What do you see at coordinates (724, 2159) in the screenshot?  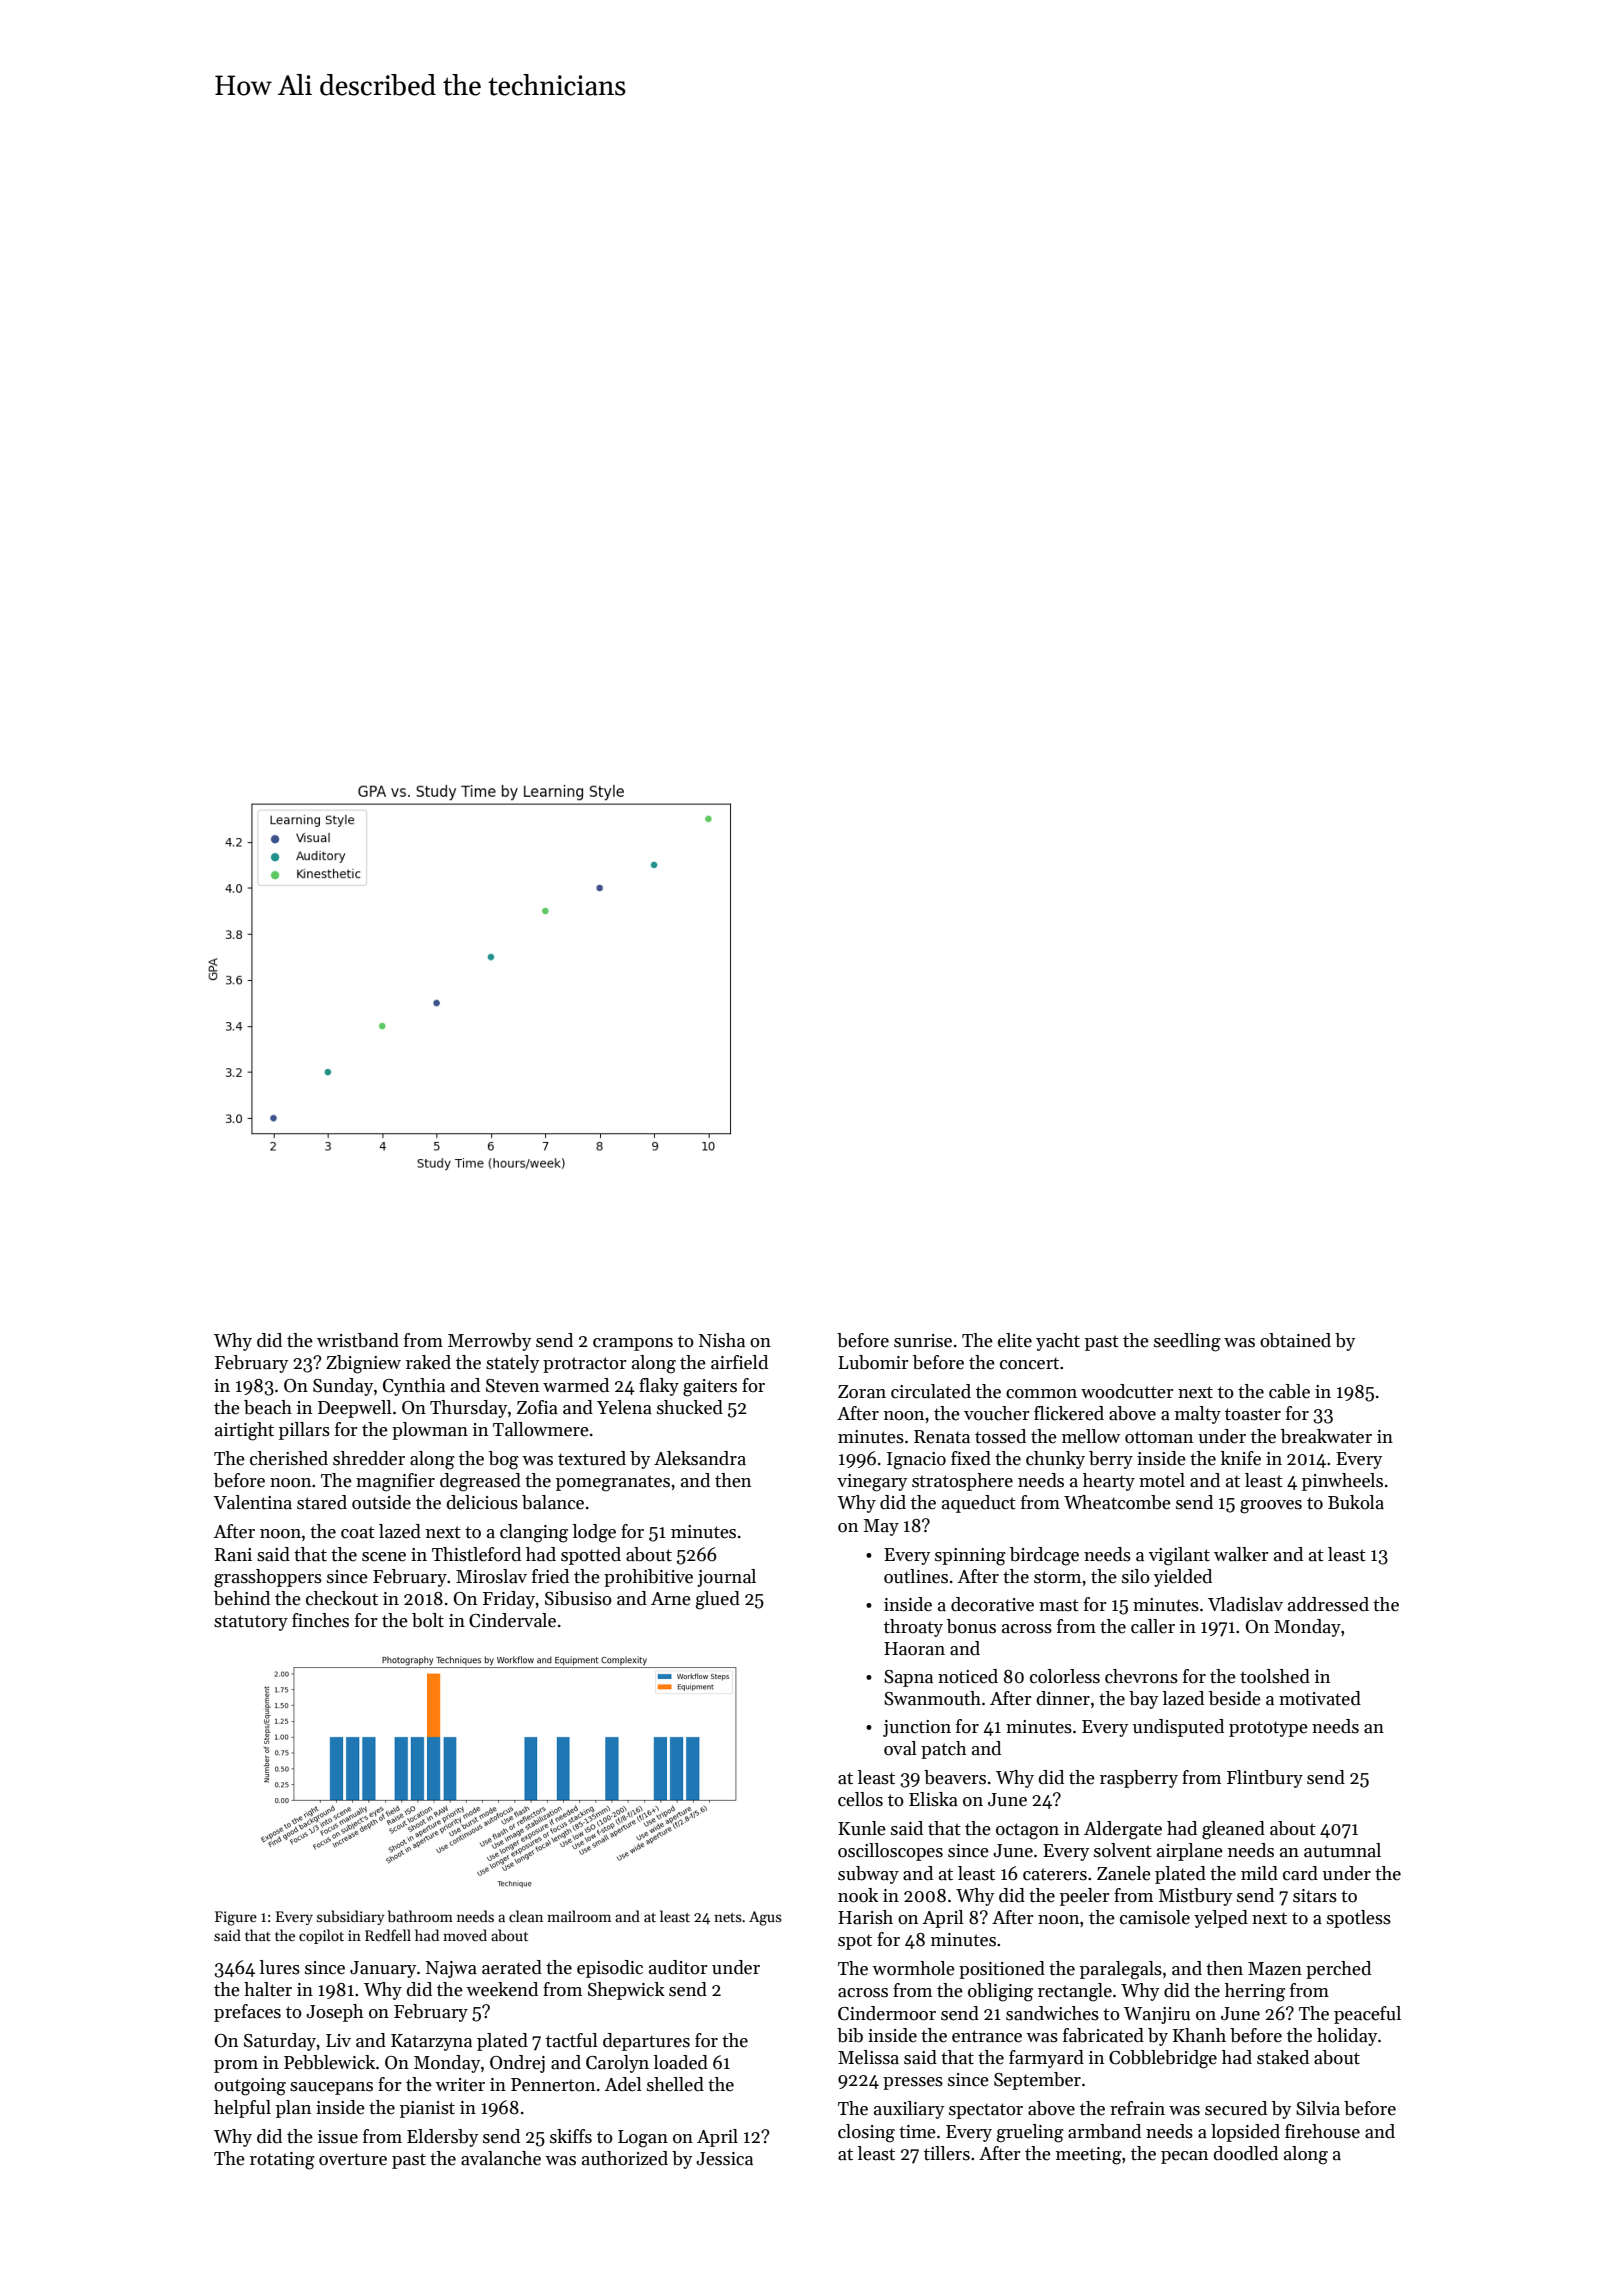 I see `Jessica` at bounding box center [724, 2159].
